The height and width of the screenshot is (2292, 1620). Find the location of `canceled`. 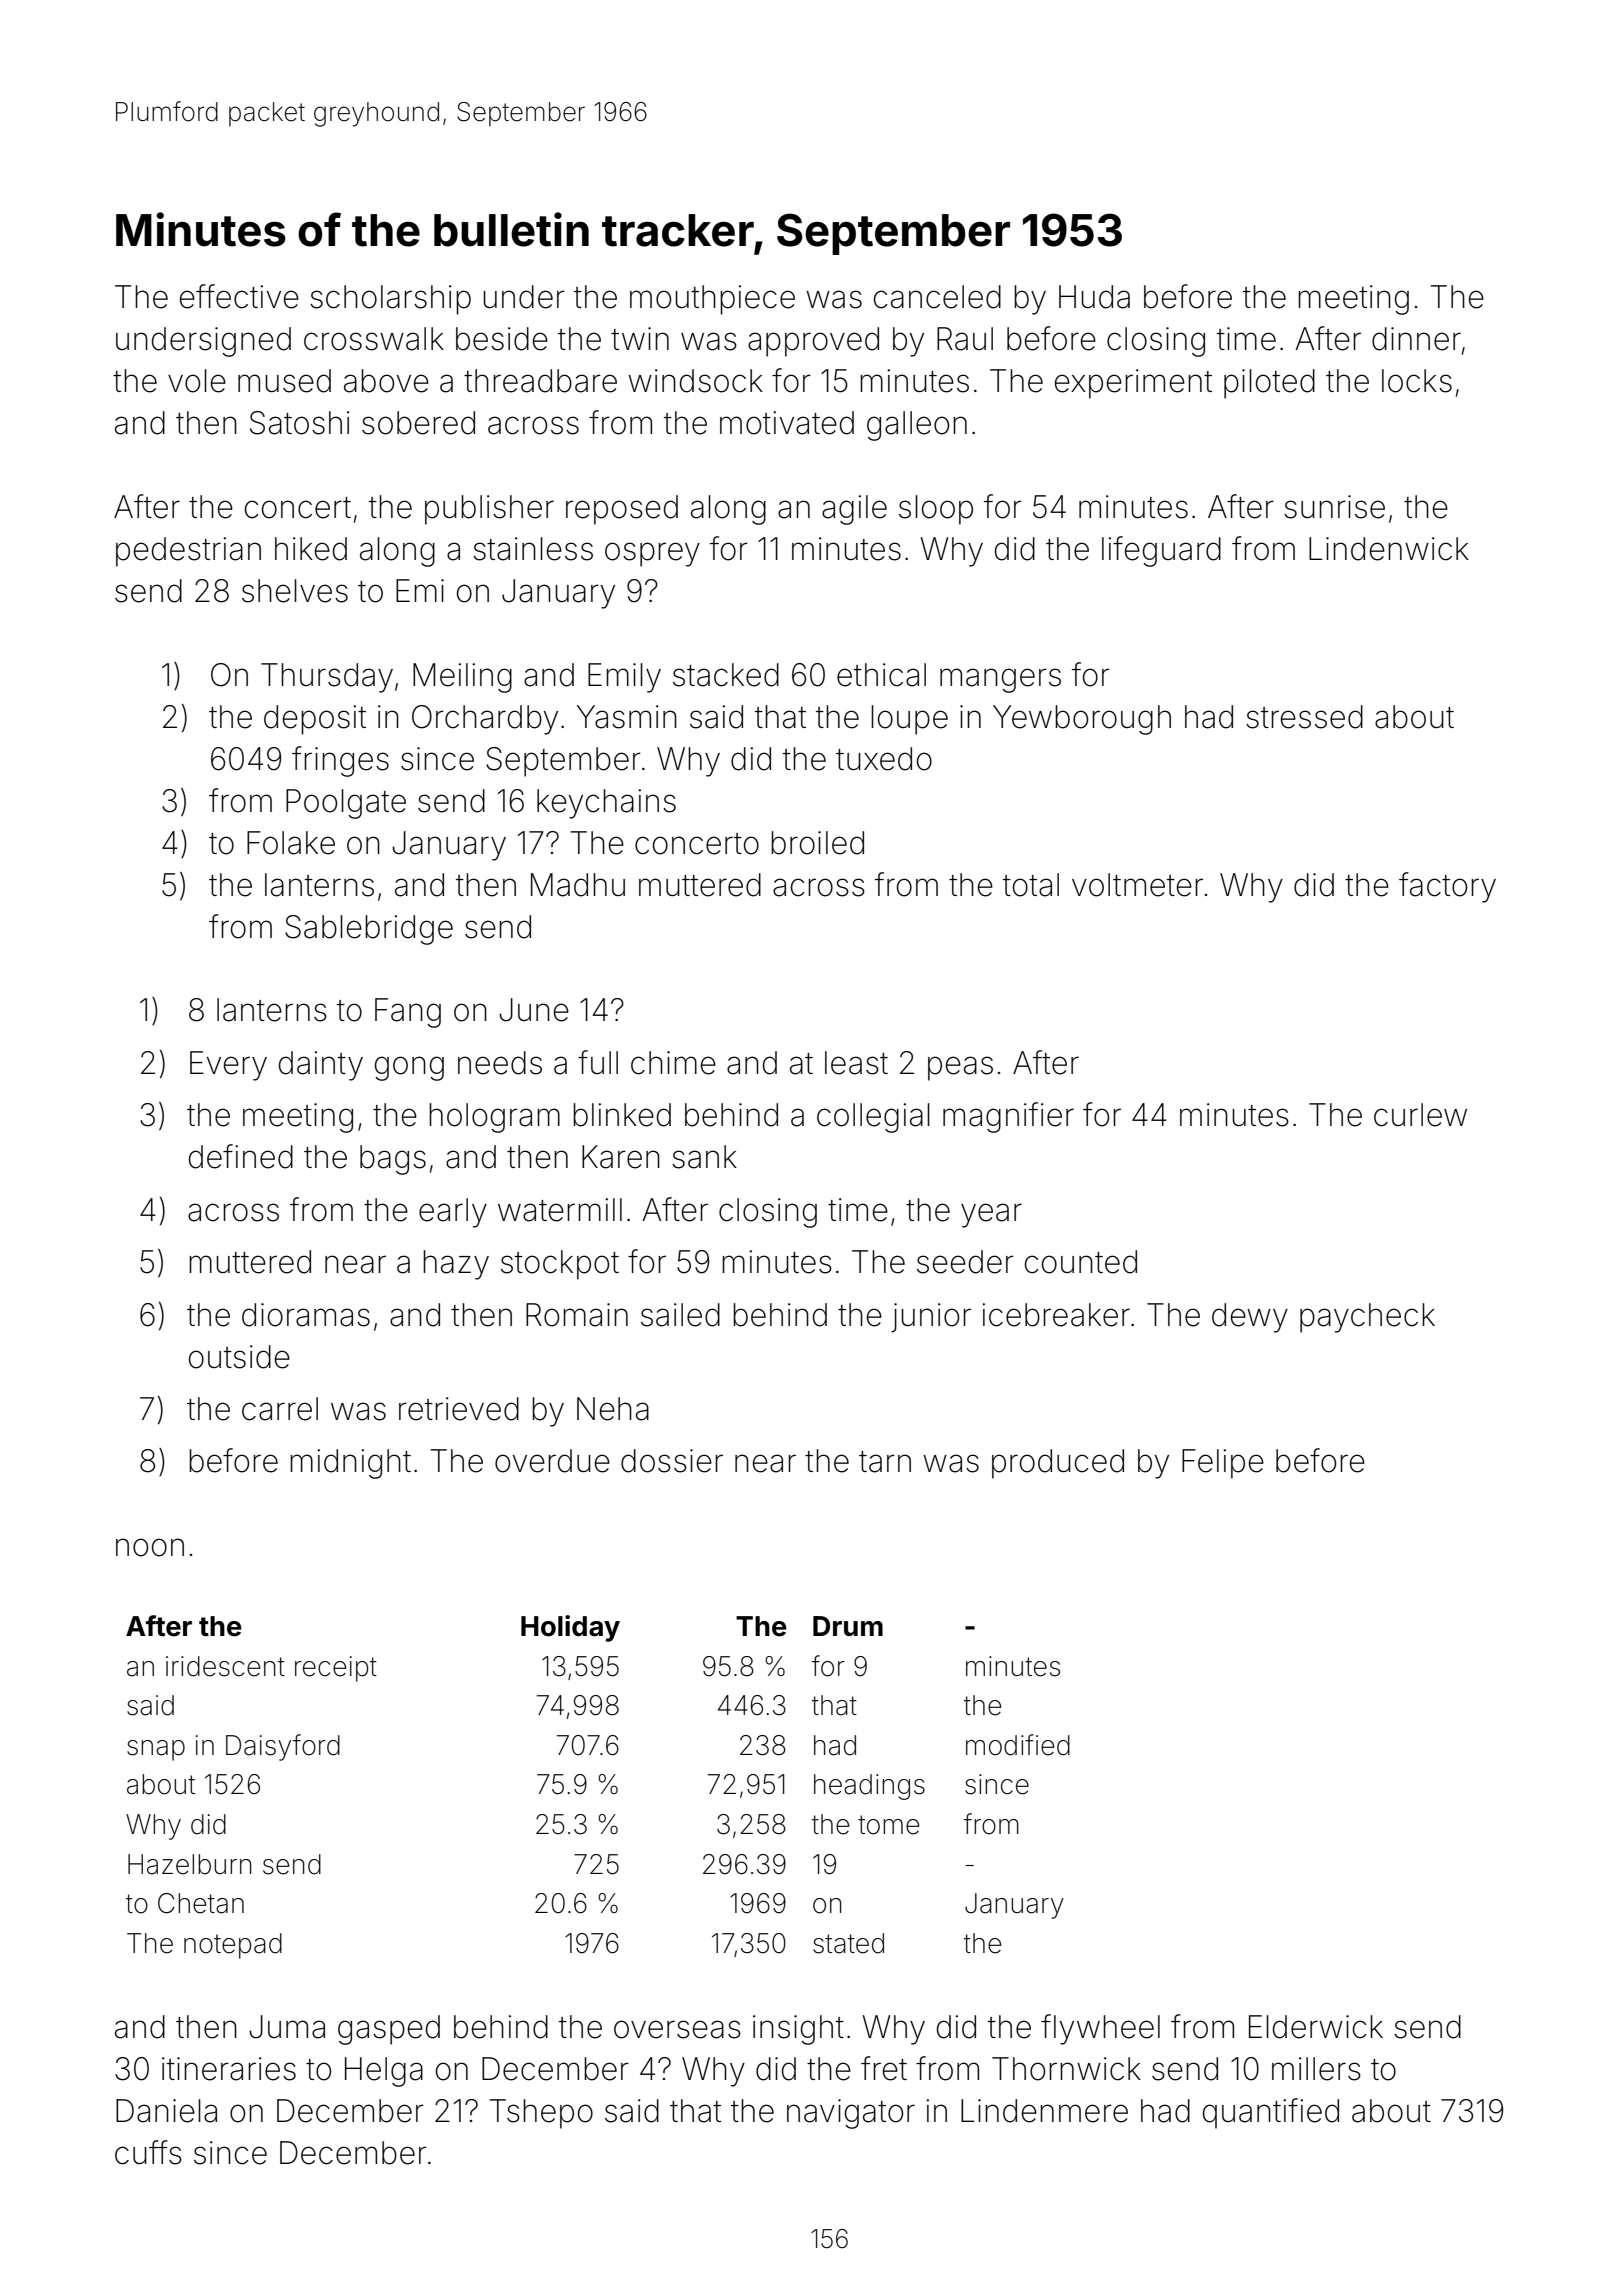

canceled is located at coordinates (937, 297).
